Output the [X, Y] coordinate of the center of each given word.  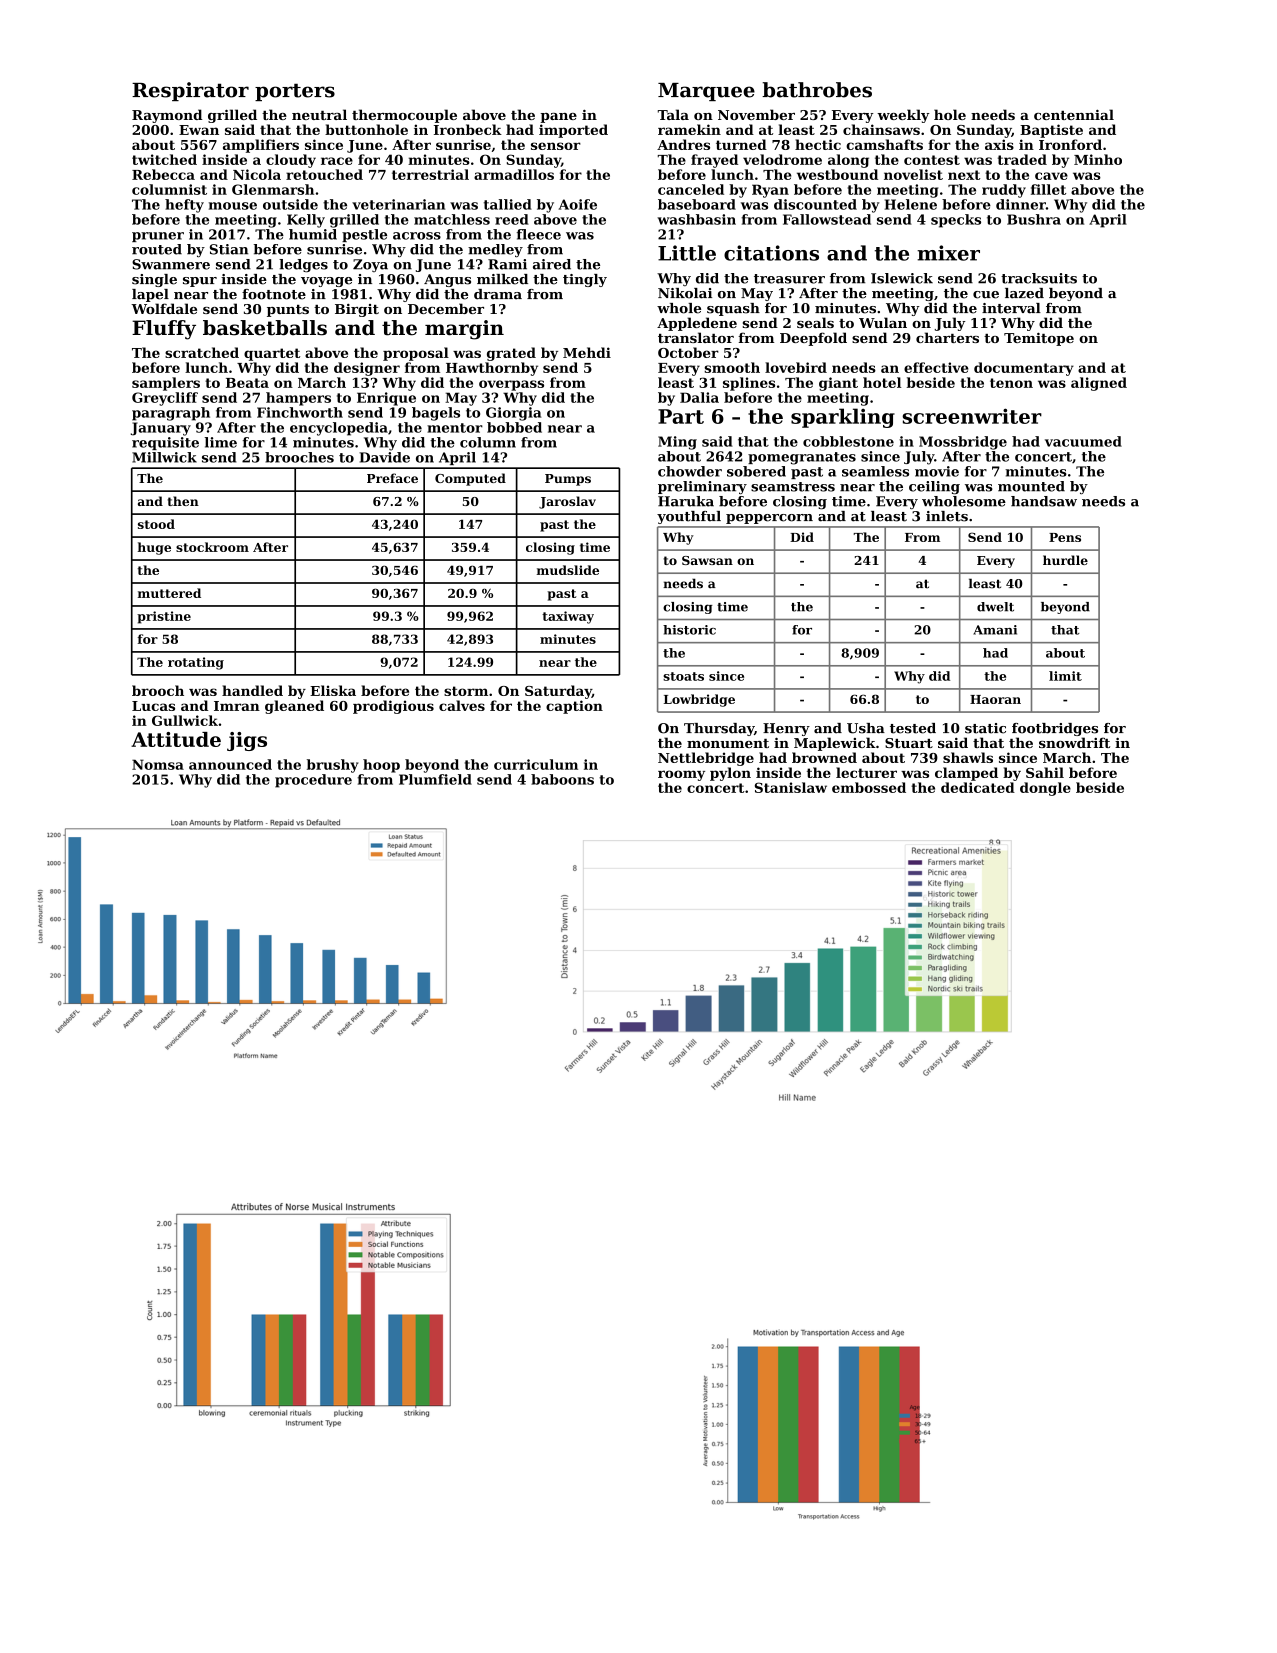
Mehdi [587, 352]
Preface [392, 478]
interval [1011, 308]
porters [295, 92]
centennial [1074, 114]
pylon [730, 774]
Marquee [706, 92]
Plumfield [435, 779]
